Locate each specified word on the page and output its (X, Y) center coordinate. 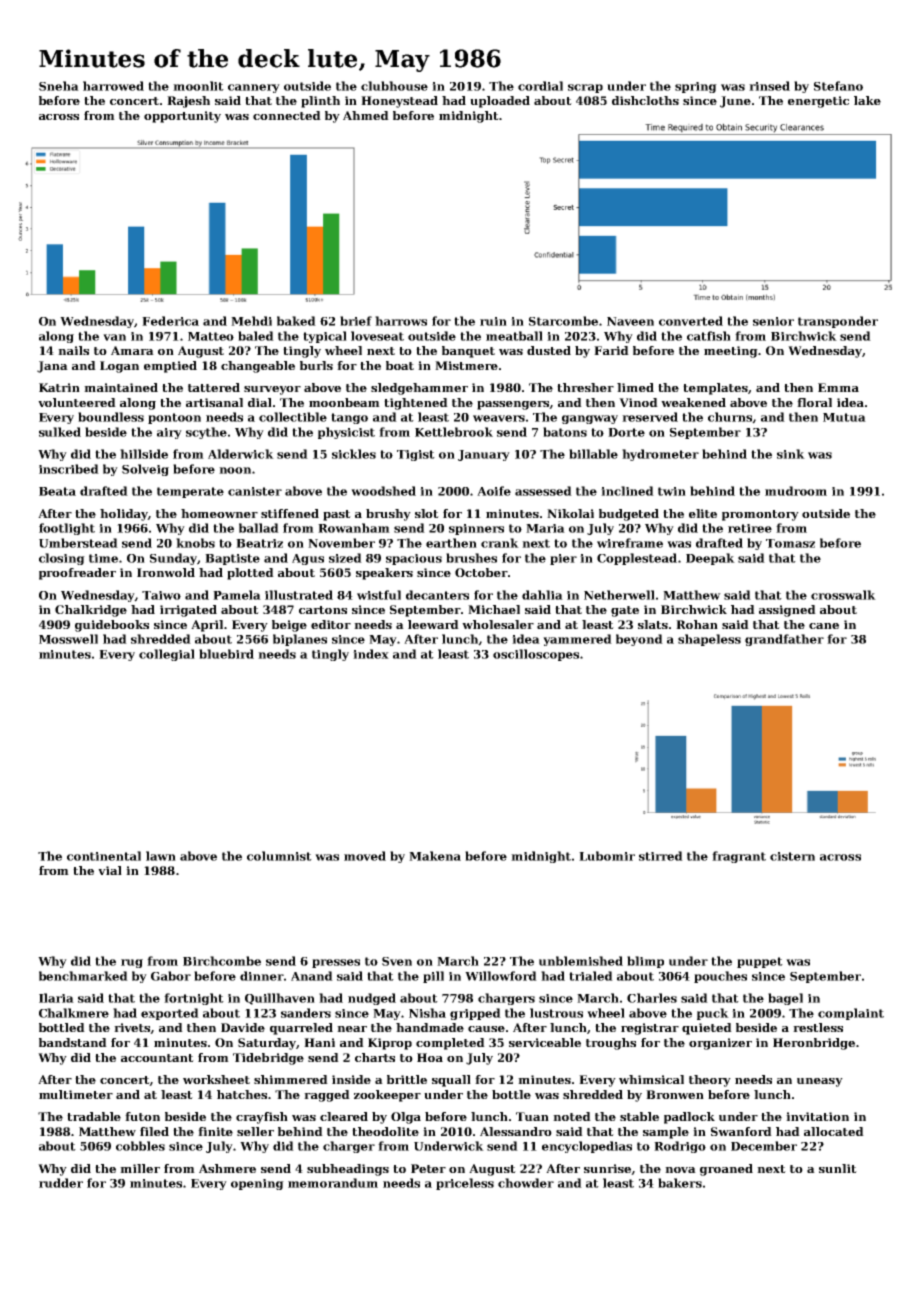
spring (696, 87)
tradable (94, 1116)
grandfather (784, 640)
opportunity (182, 117)
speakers (384, 574)
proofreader (77, 574)
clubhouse (394, 86)
